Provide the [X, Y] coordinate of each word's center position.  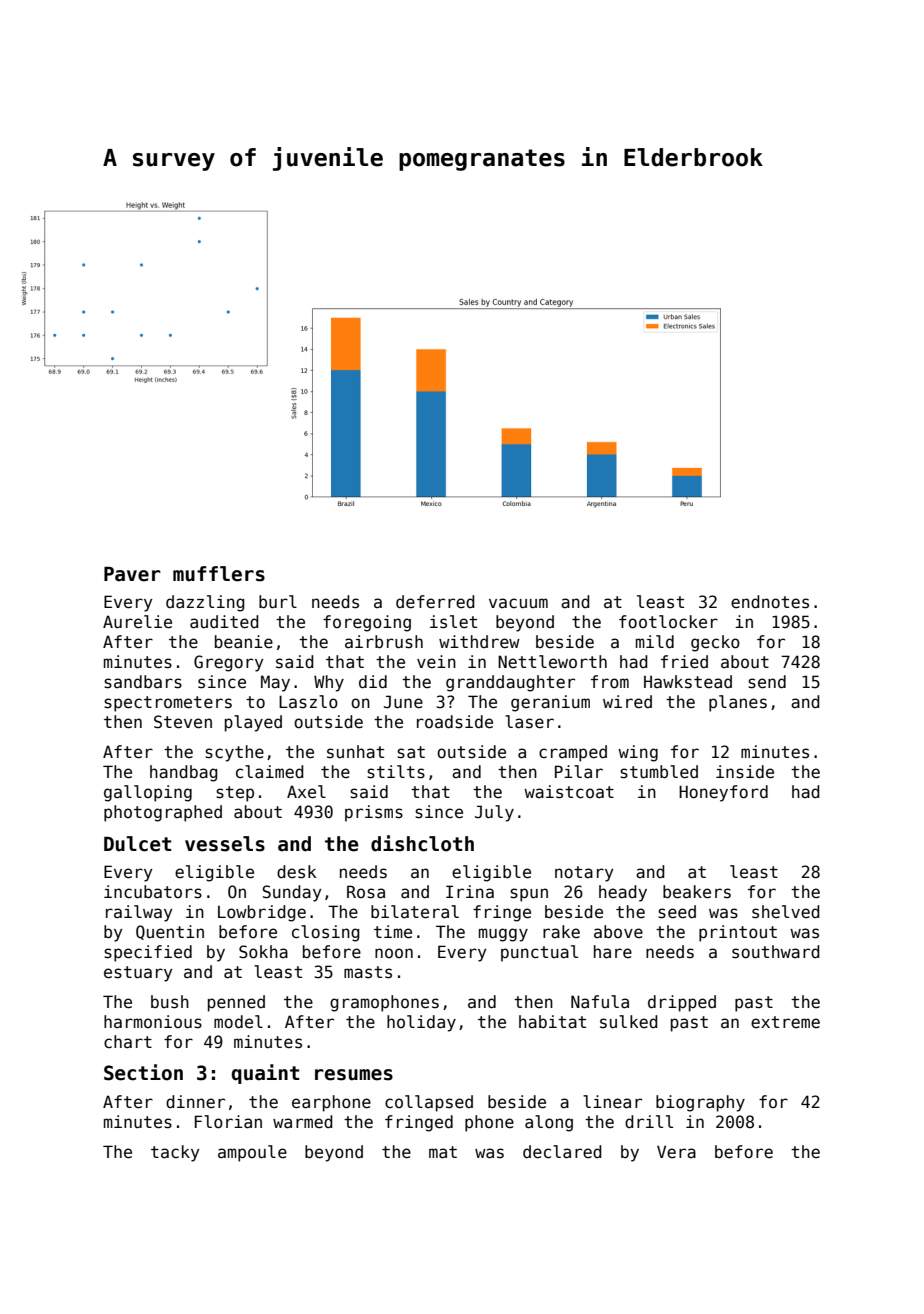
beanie [244, 642]
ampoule [252, 1153]
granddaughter [510, 683]
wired [627, 702]
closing [326, 933]
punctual [539, 953]
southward [776, 952]
